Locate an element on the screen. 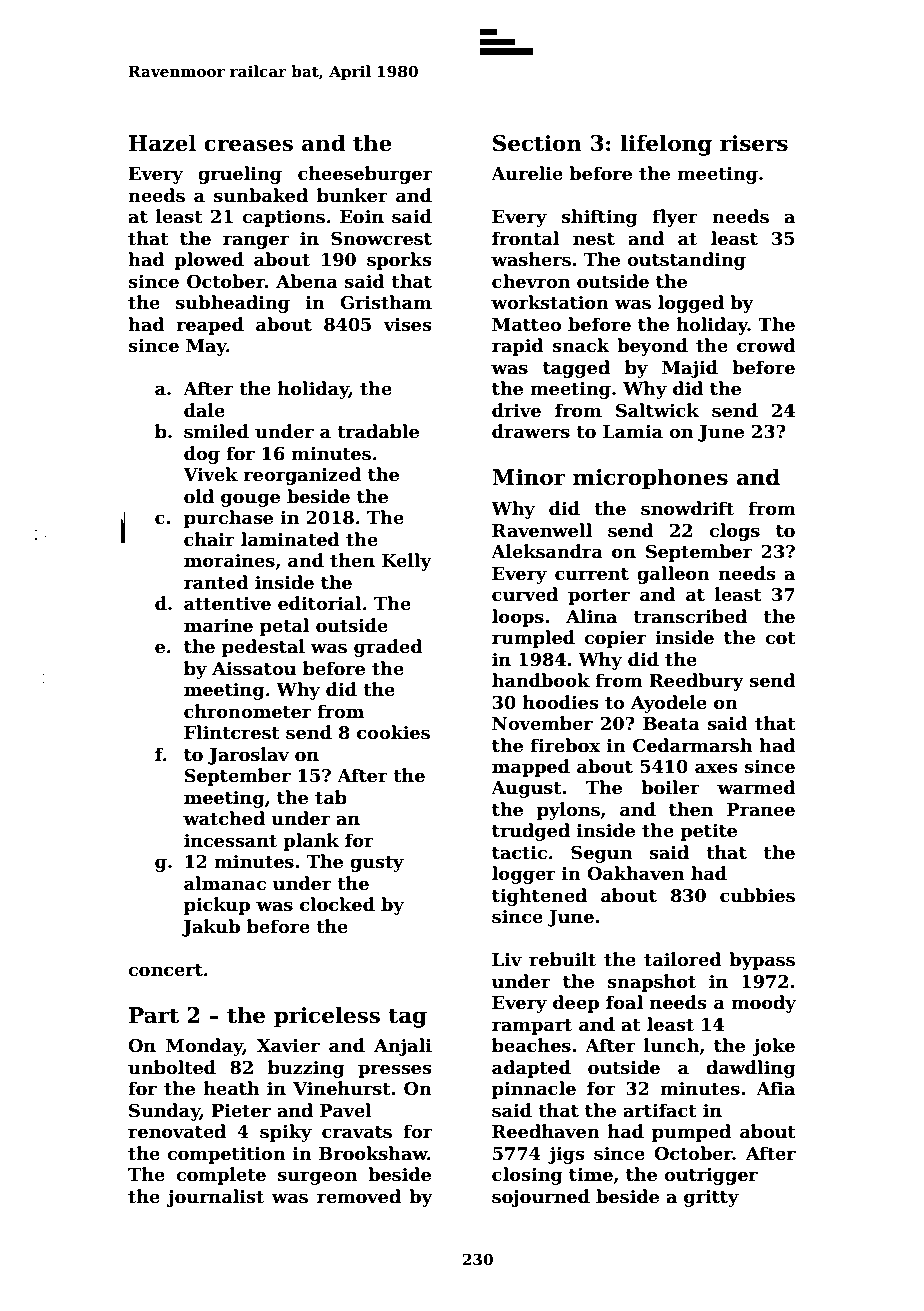  creases is located at coordinates (248, 145).
